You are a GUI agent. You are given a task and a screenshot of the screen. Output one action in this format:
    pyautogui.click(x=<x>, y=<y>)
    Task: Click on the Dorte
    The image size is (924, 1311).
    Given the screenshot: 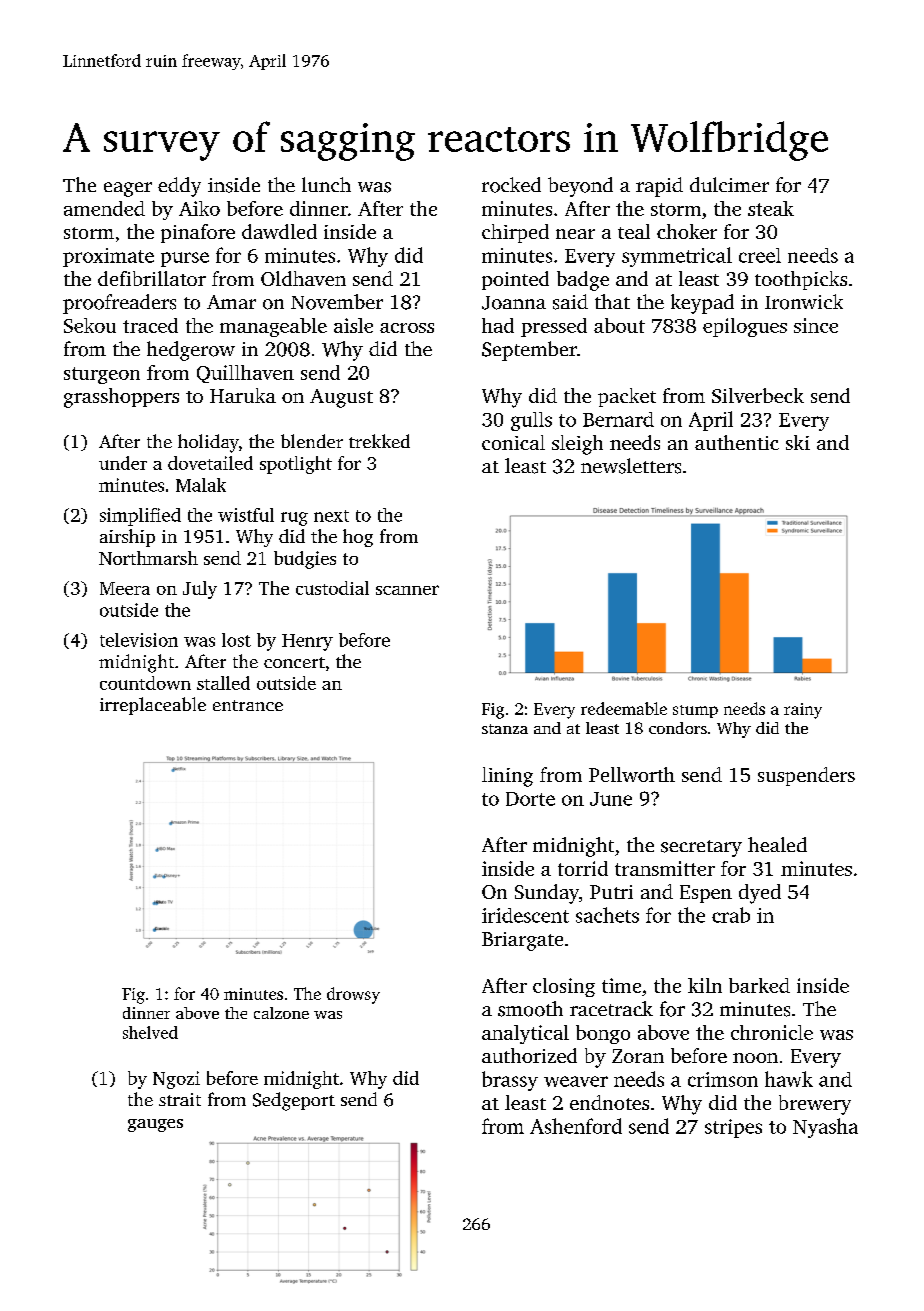 What is the action you would take?
    pyautogui.click(x=530, y=799)
